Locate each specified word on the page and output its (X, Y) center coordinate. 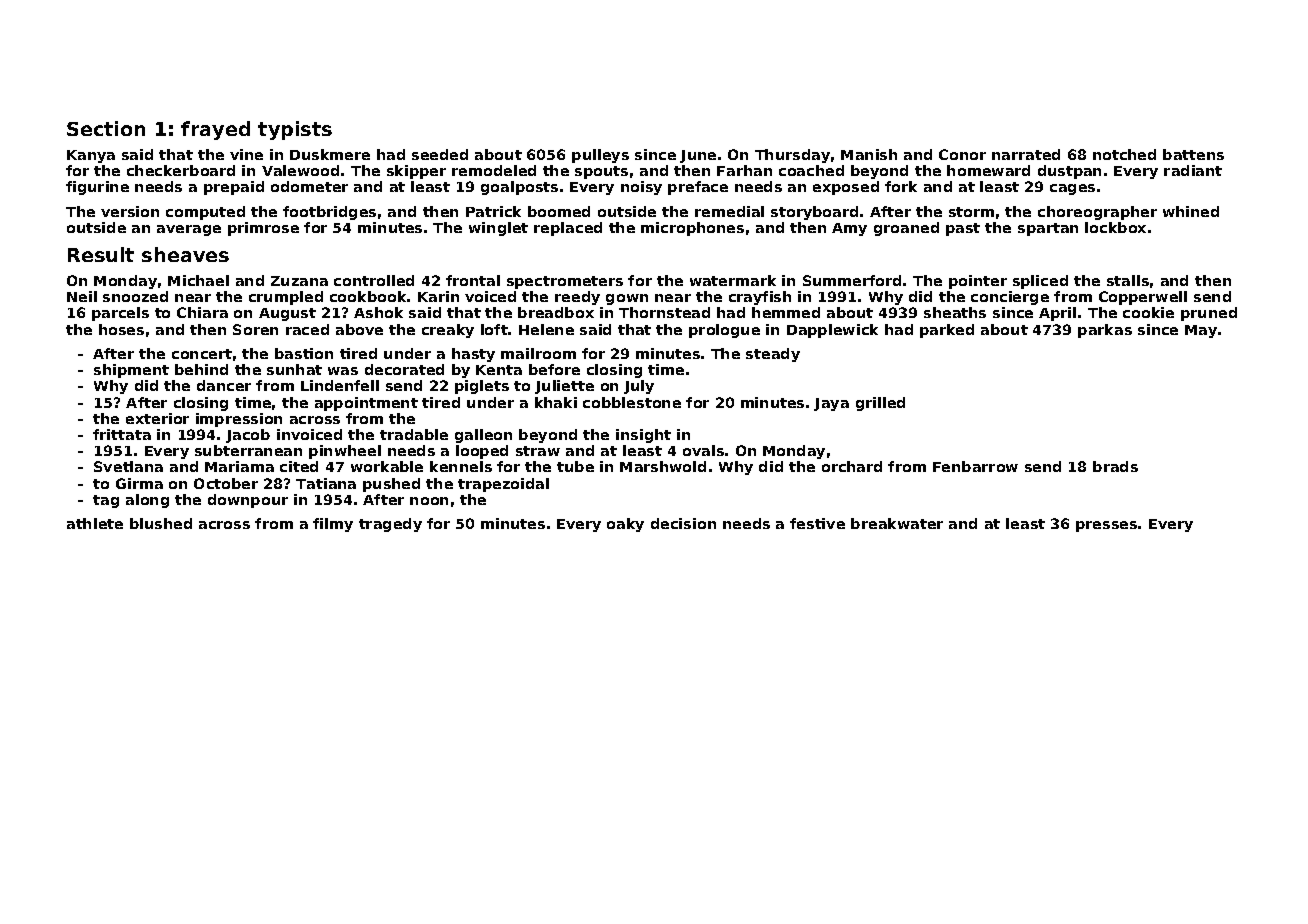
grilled (880, 404)
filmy (333, 525)
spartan (1048, 229)
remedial (729, 211)
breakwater (897, 523)
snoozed (135, 296)
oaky (625, 525)
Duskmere (330, 154)
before (554, 369)
